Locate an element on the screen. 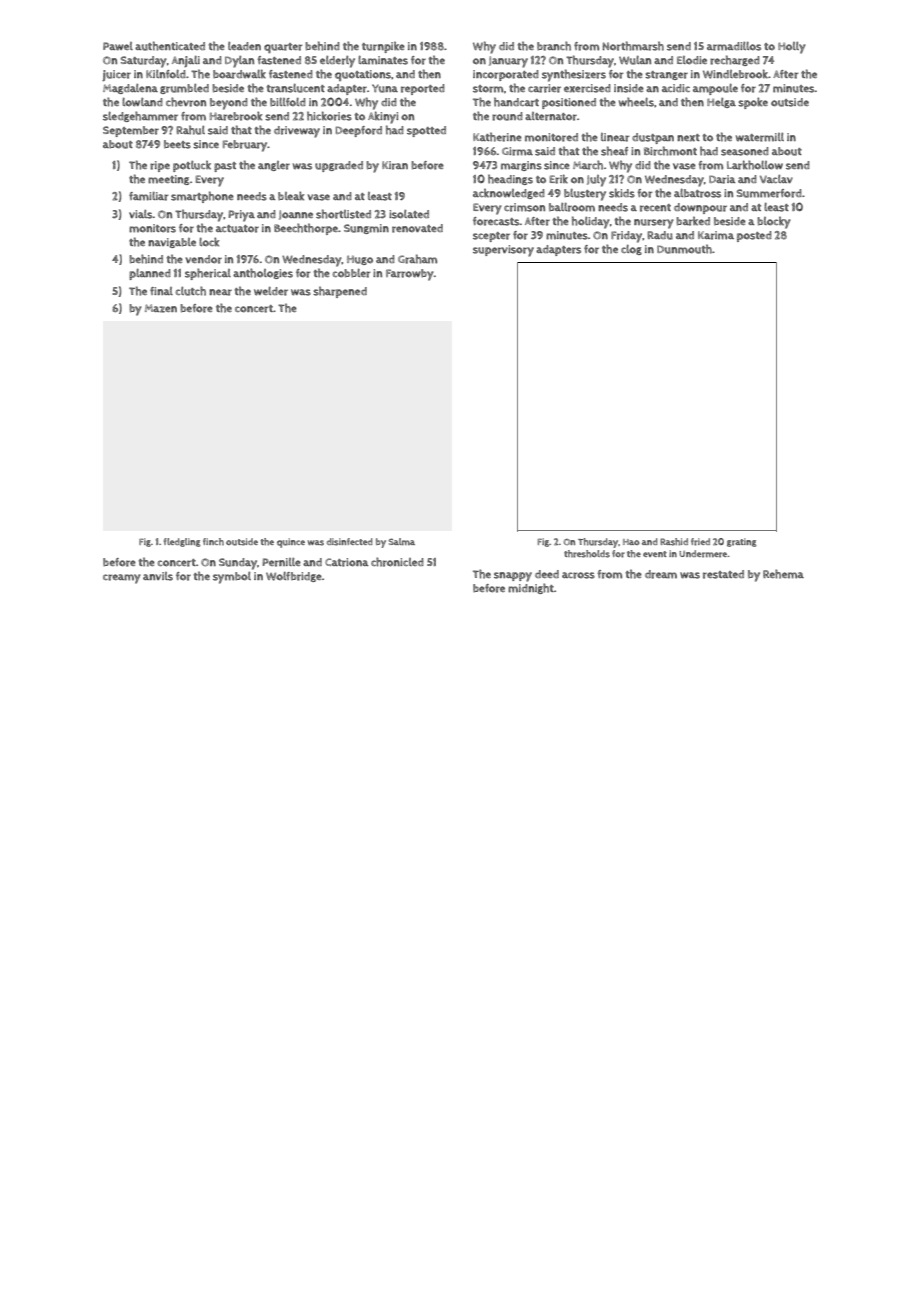 The width and height of the screenshot is (924, 1308). leaden is located at coordinates (244, 46).
